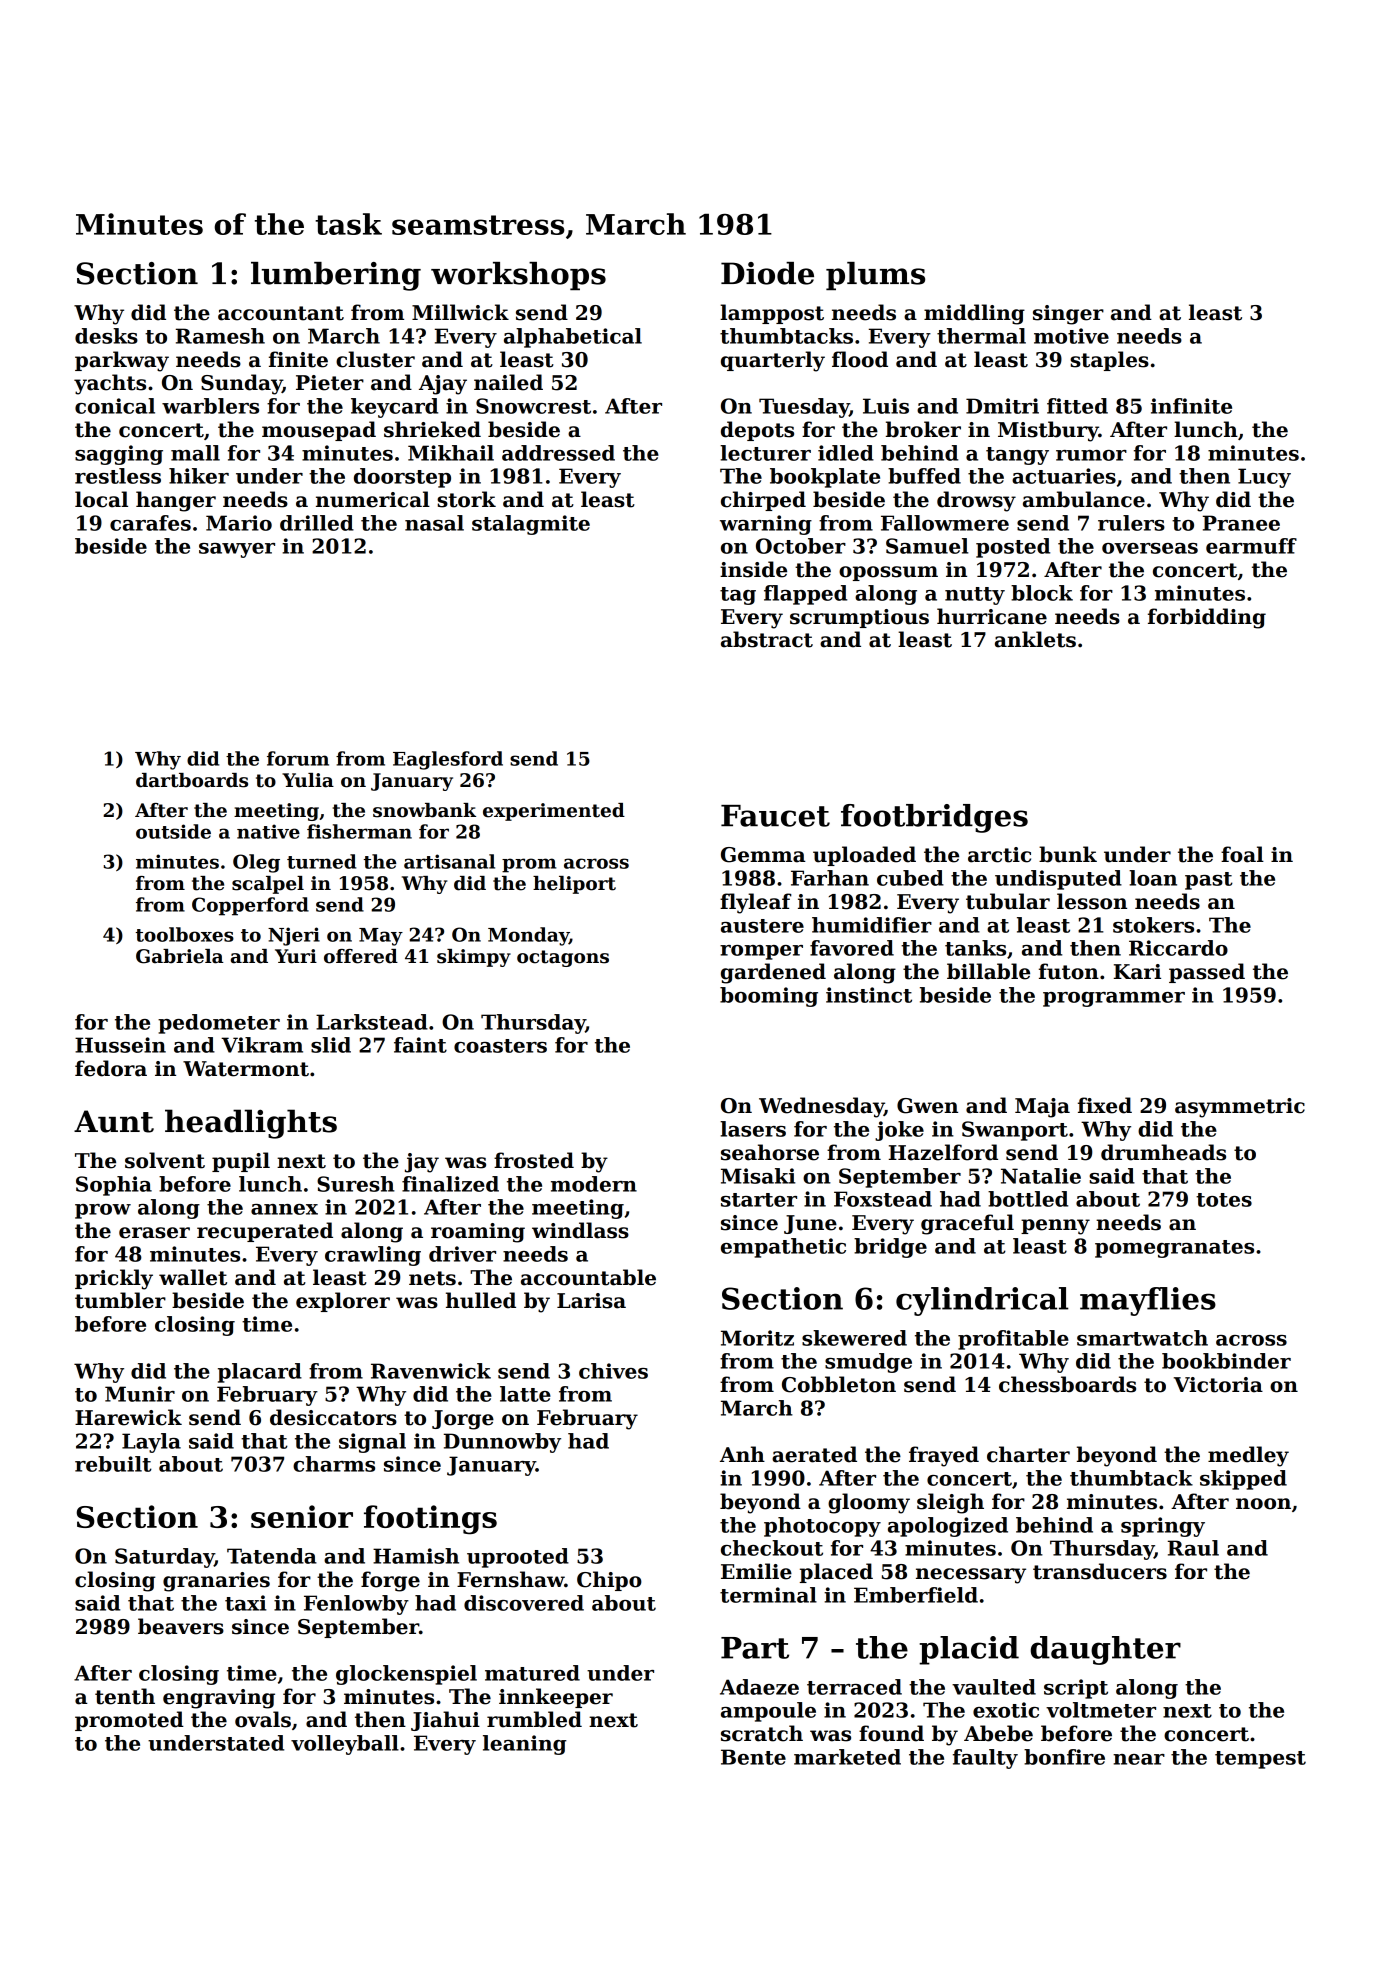  Describe the element at coordinates (836, 1573) in the image. I see `placed` at that location.
